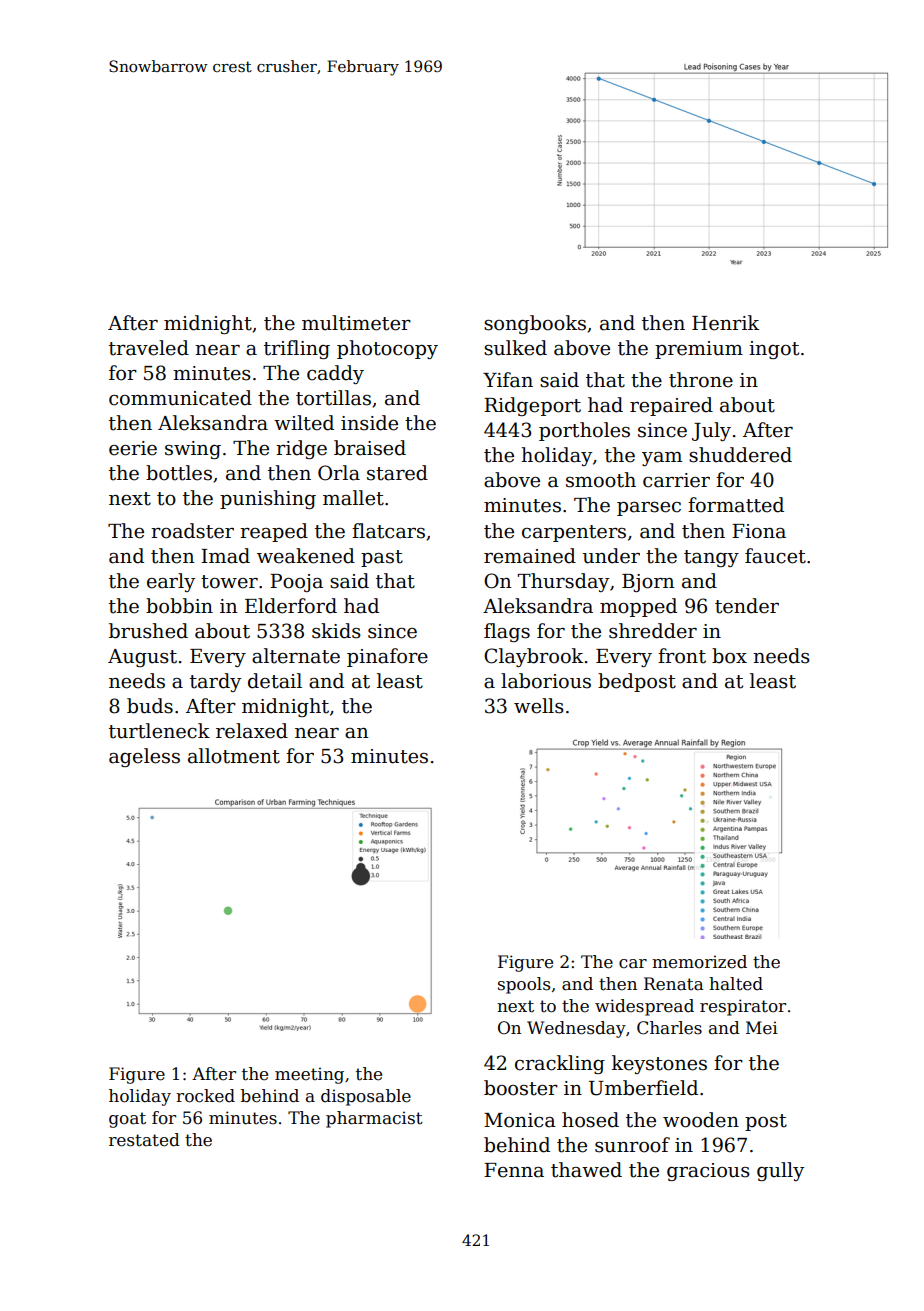 The height and width of the document is (1311, 924). Describe the element at coordinates (539, 706) in the document. I see `wells` at that location.
